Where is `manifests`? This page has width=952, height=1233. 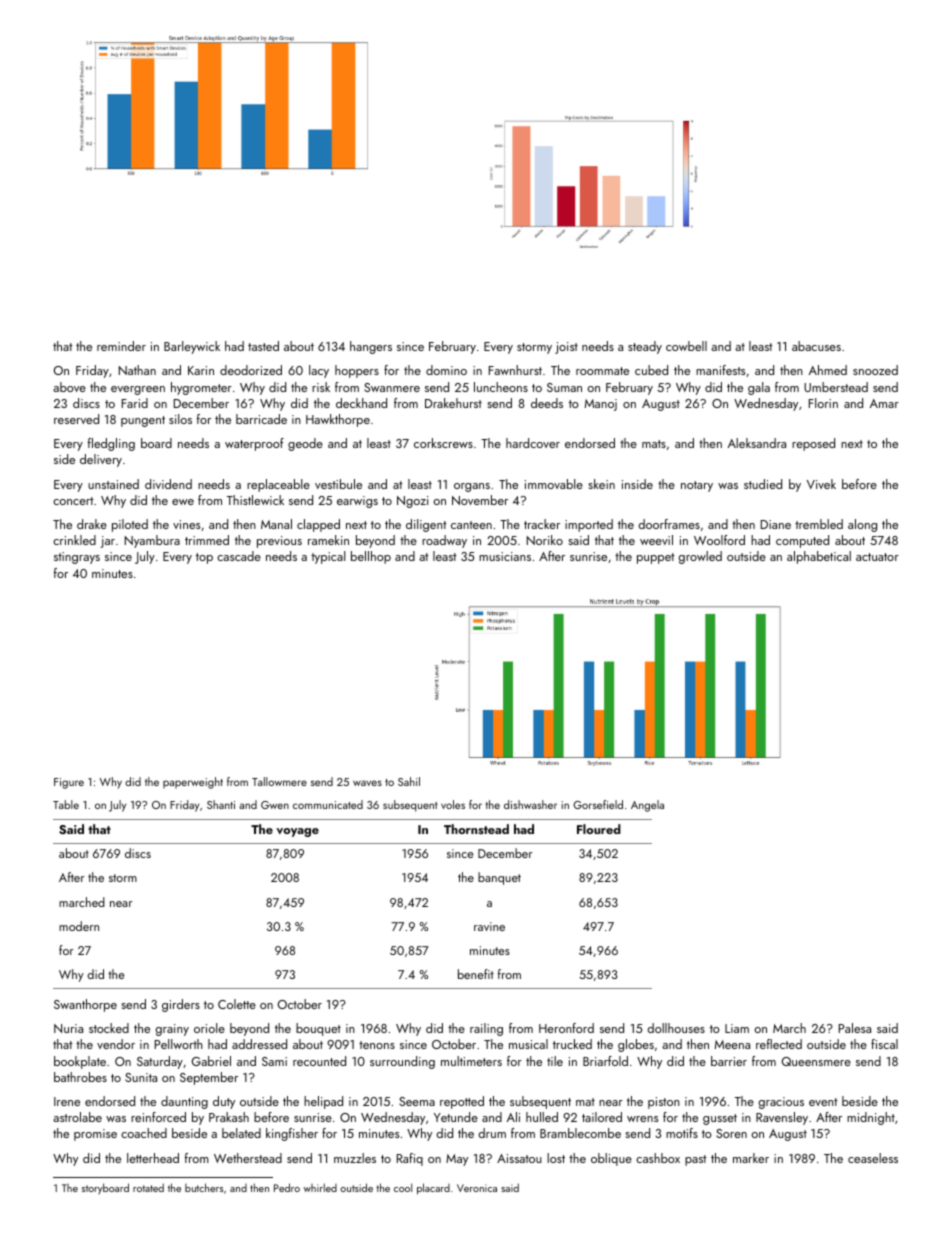 manifests is located at coordinates (720, 370).
